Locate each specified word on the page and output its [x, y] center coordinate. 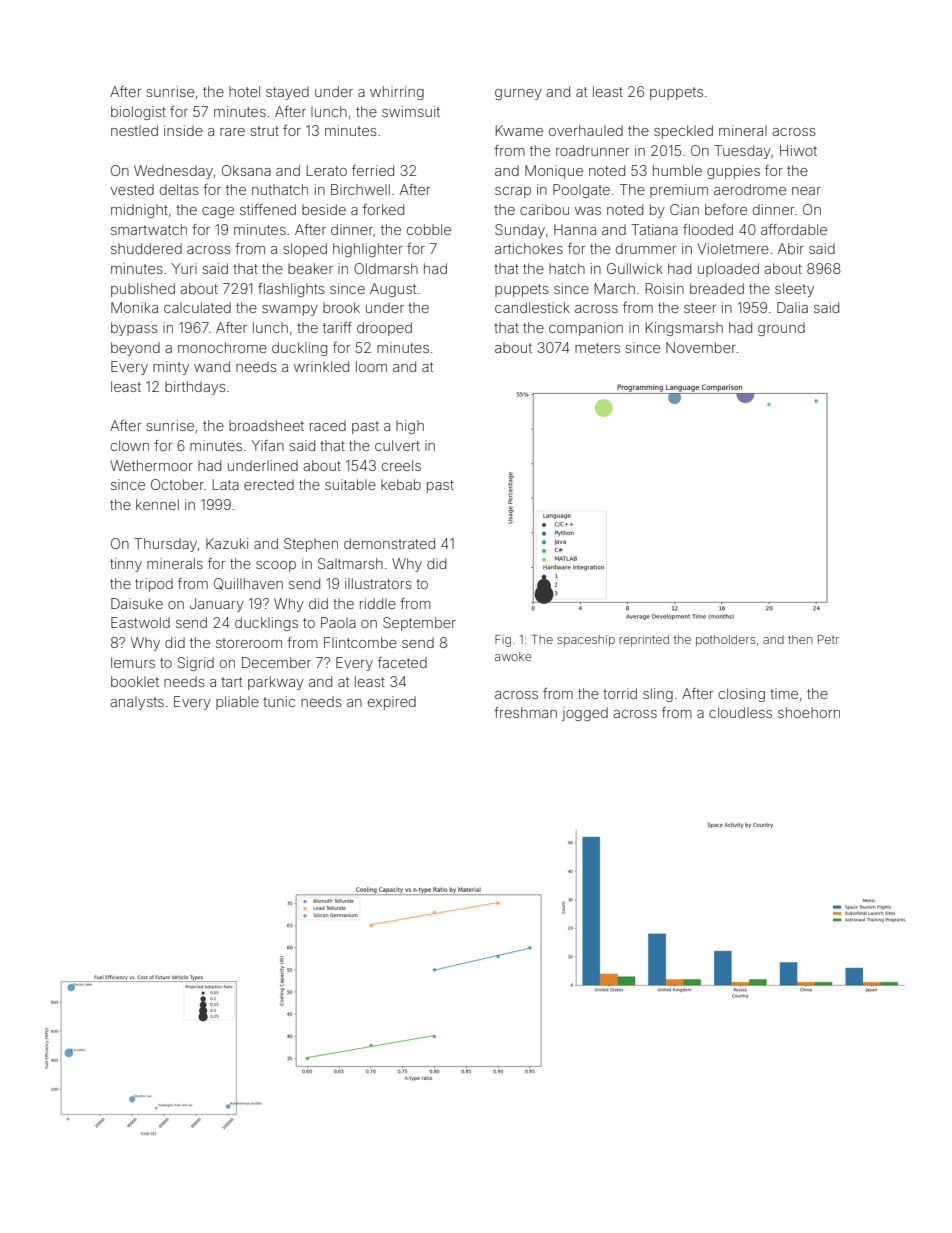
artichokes [529, 248]
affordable [794, 229]
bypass [134, 329]
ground [781, 329]
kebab [401, 484]
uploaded [728, 270]
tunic [279, 701]
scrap [513, 192]
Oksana [246, 170]
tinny [126, 565]
